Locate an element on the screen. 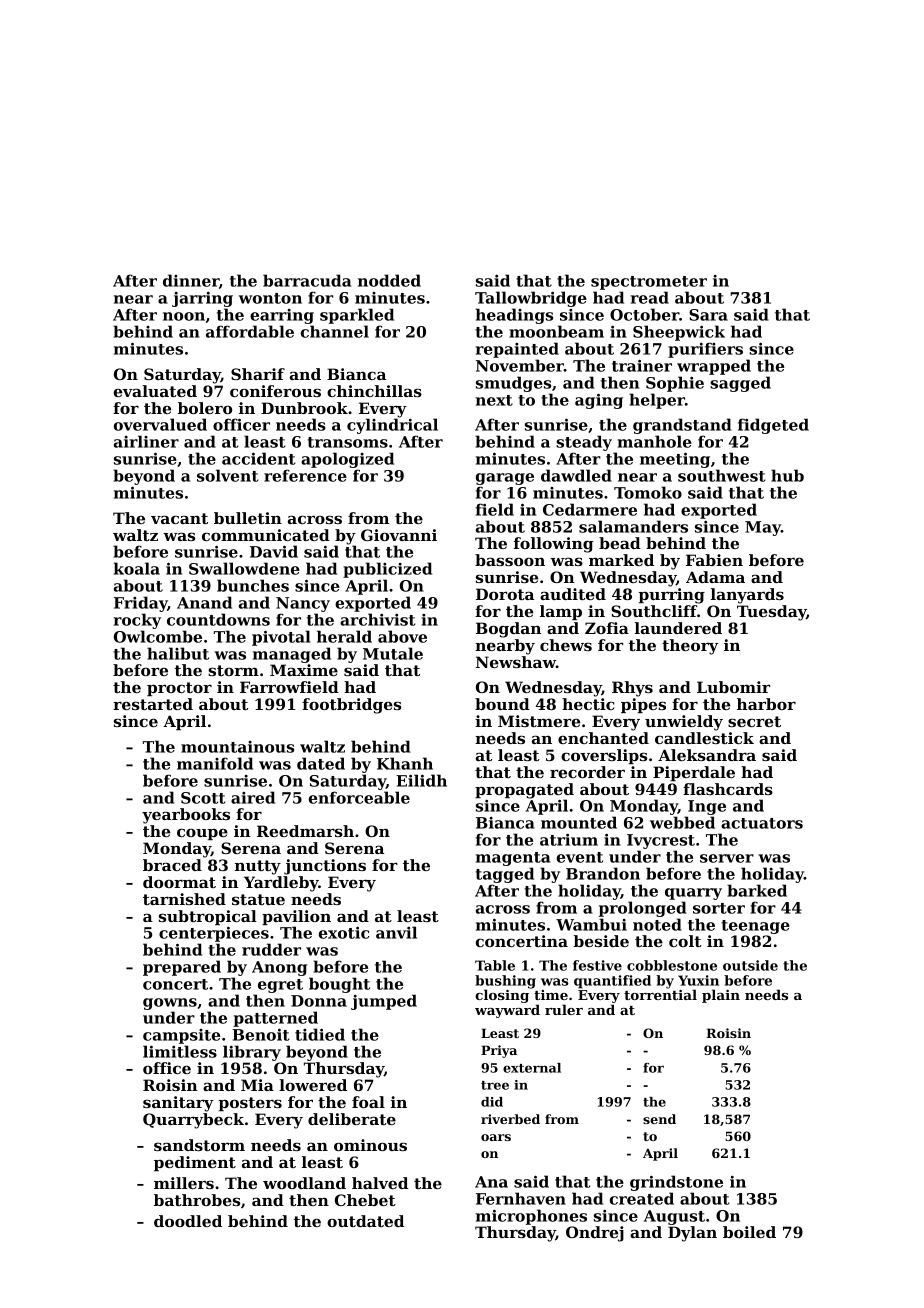  Ondrej is located at coordinates (595, 1234).
